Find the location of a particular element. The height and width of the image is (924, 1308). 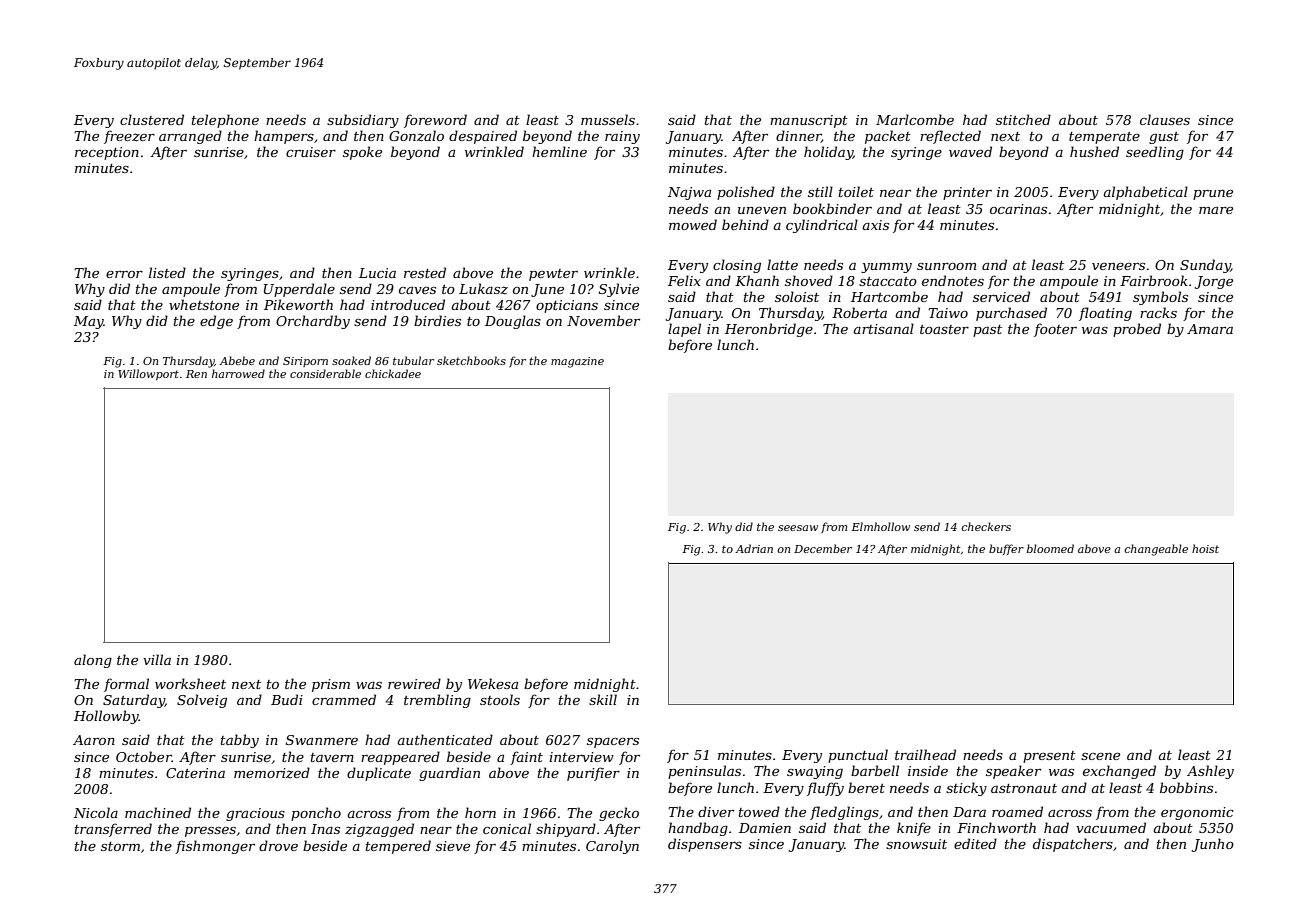

cruiser is located at coordinates (311, 152).
